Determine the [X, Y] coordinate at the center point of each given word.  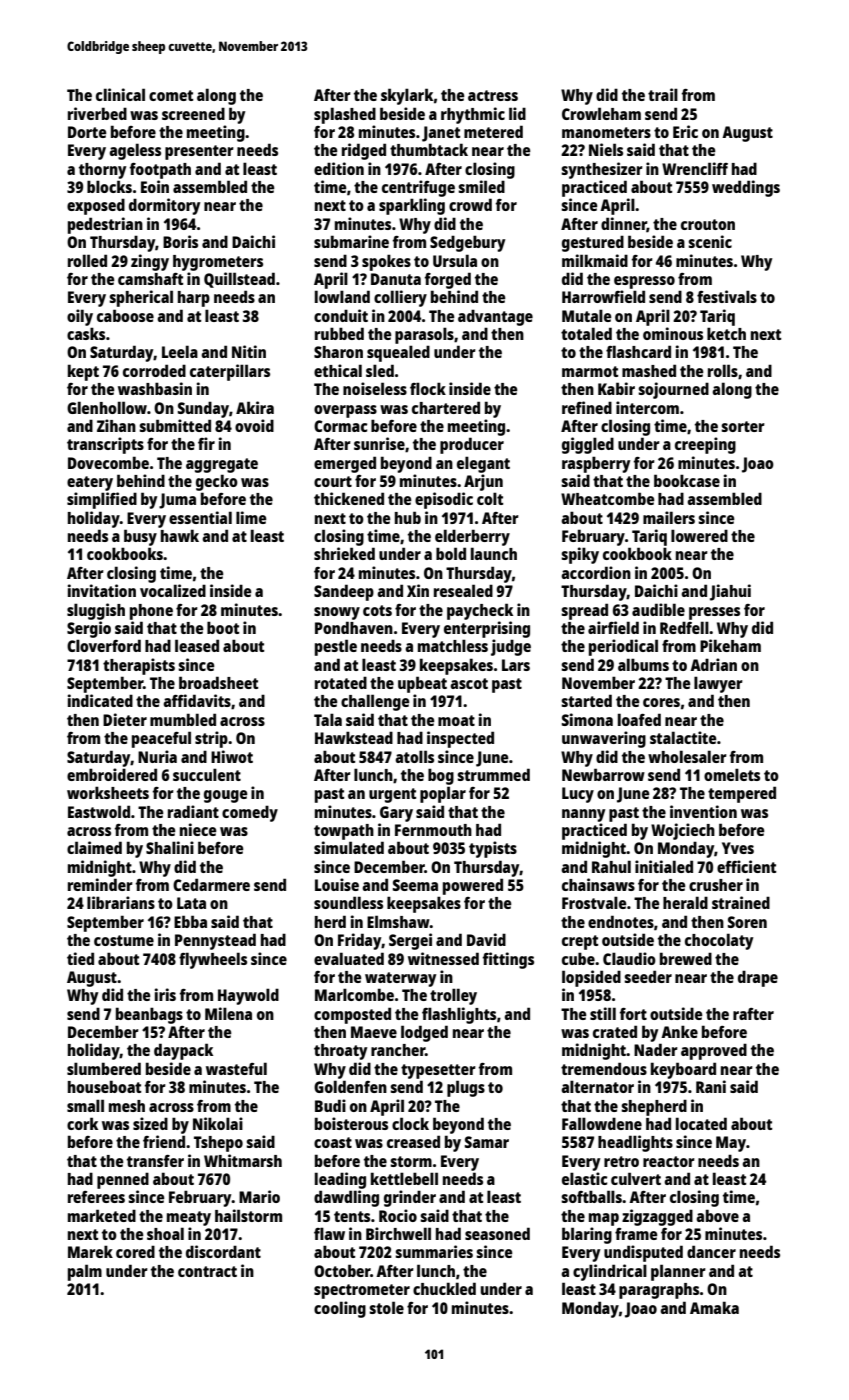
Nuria [157, 756]
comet [171, 95]
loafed [639, 719]
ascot [469, 683]
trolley [453, 996]
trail [663, 94]
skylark [407, 96]
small [85, 1105]
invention [703, 811]
